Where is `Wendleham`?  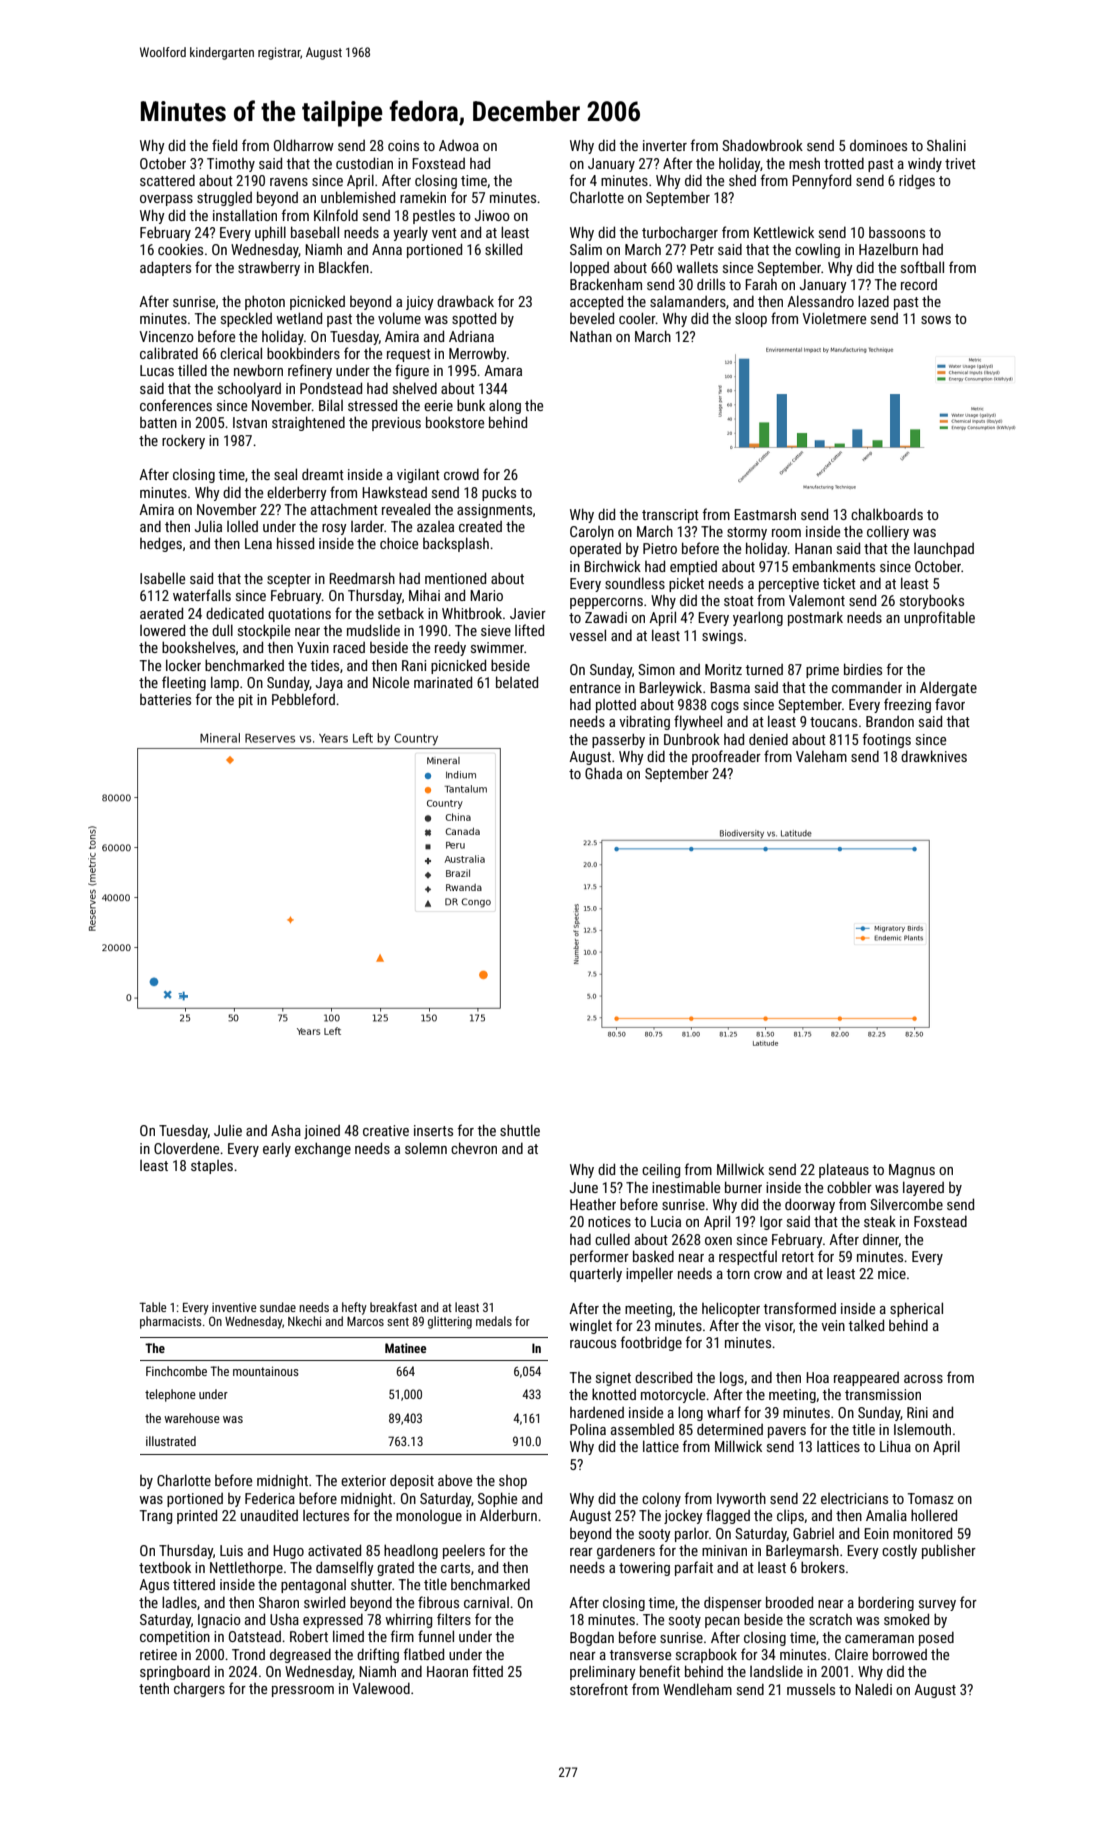 Wendleham is located at coordinates (697, 1689).
